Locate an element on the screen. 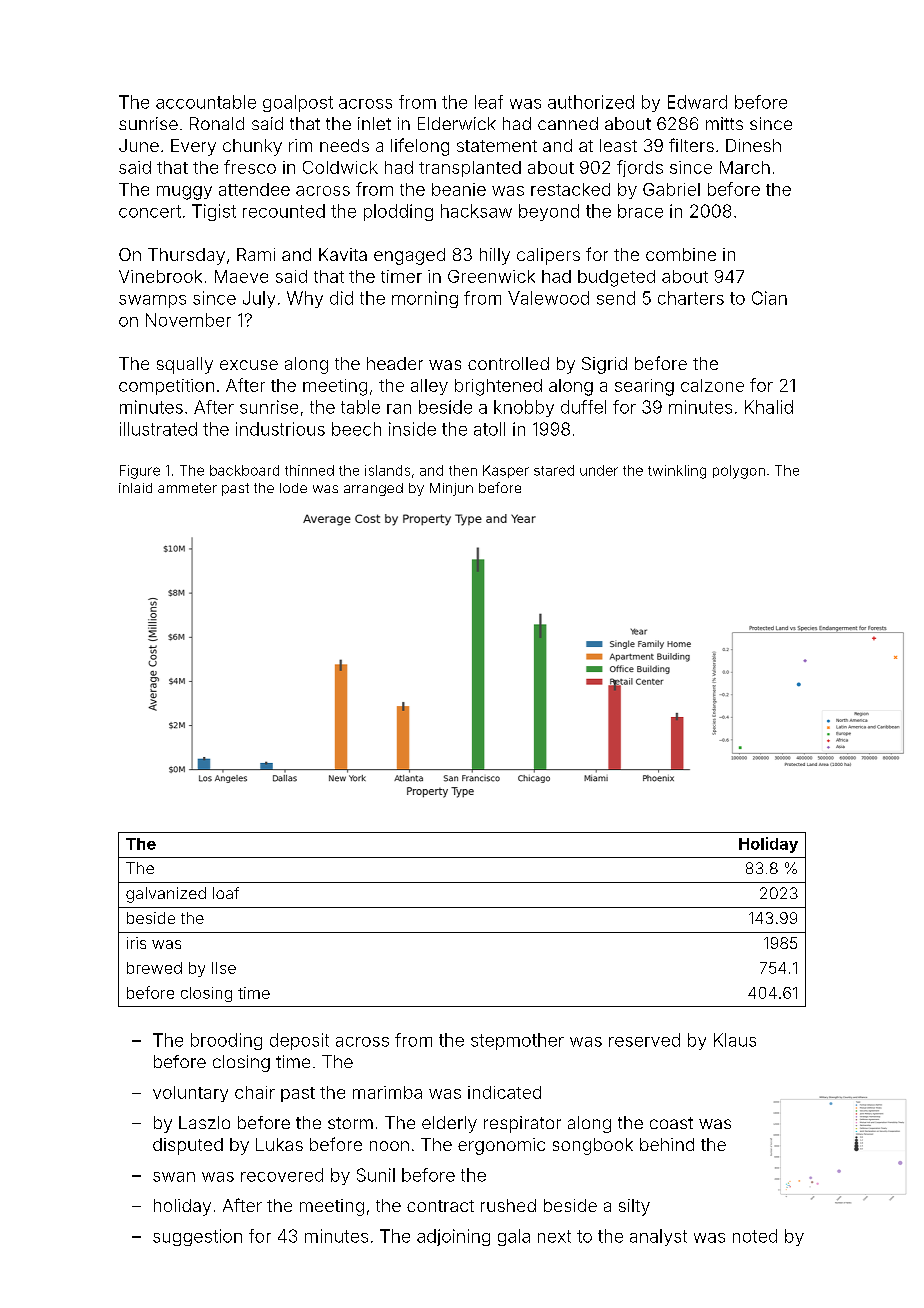 The height and width of the screenshot is (1308, 924). Khalid is located at coordinates (769, 407).
